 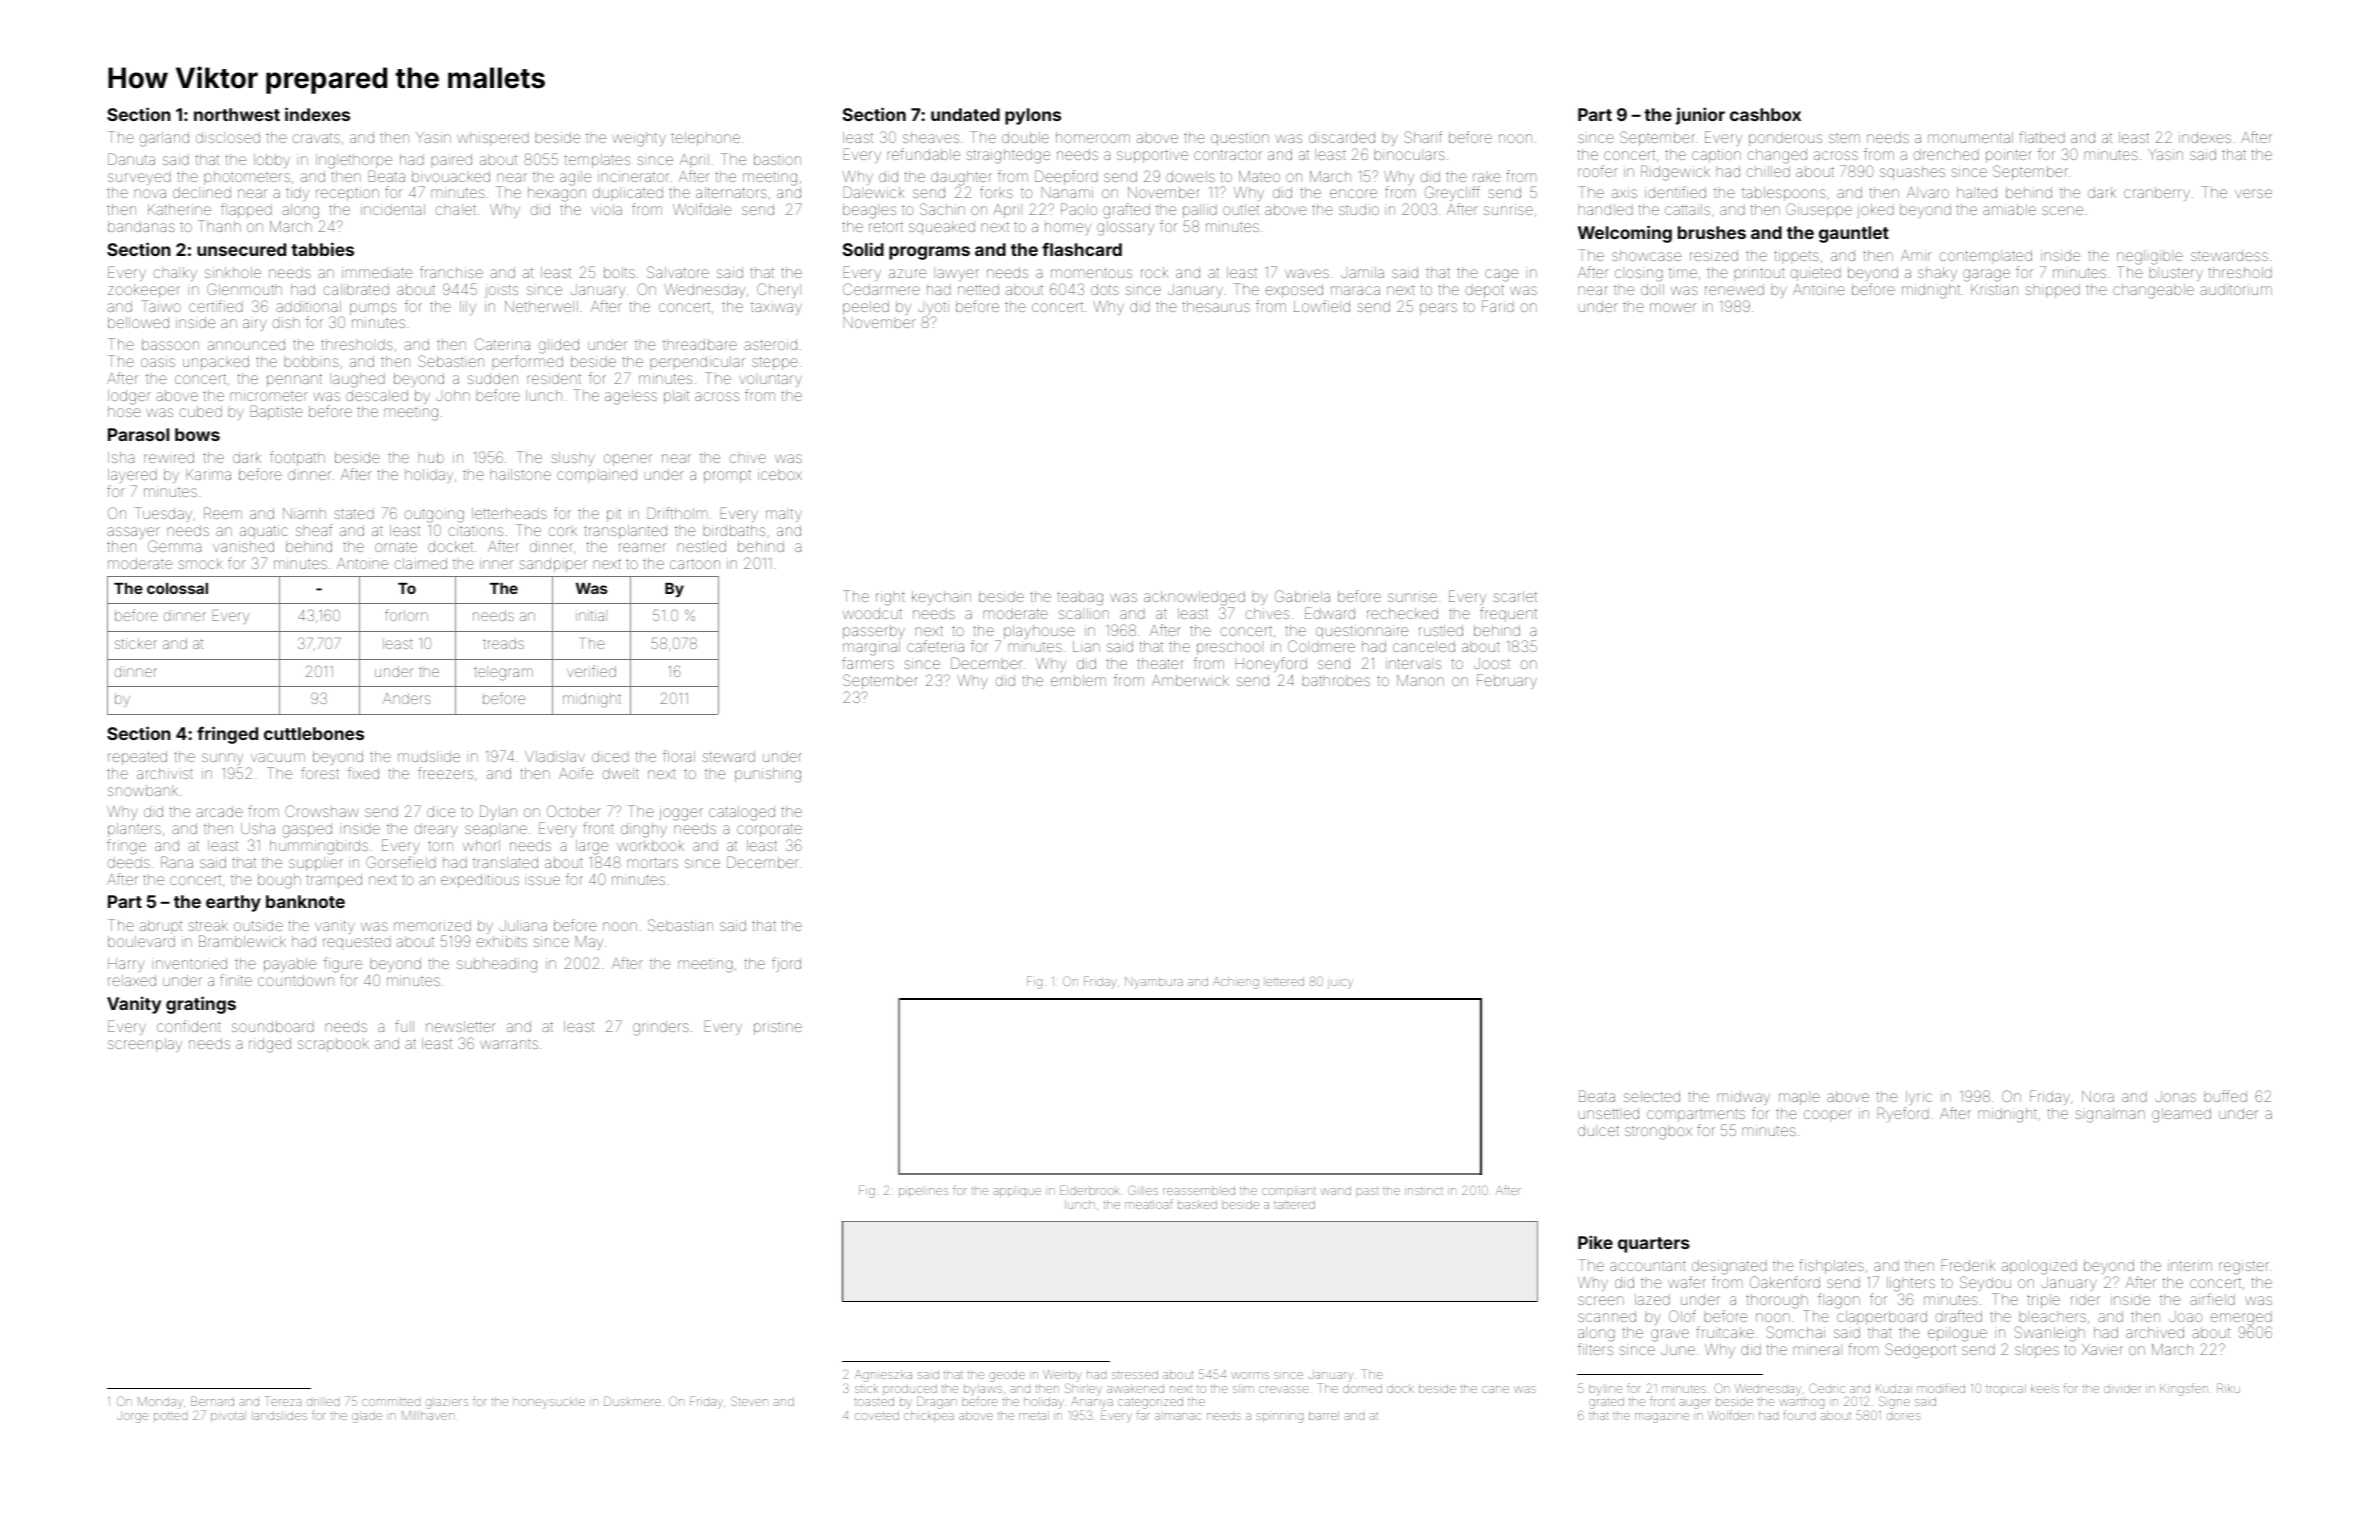 I want to click on scarlet, so click(x=1515, y=596).
